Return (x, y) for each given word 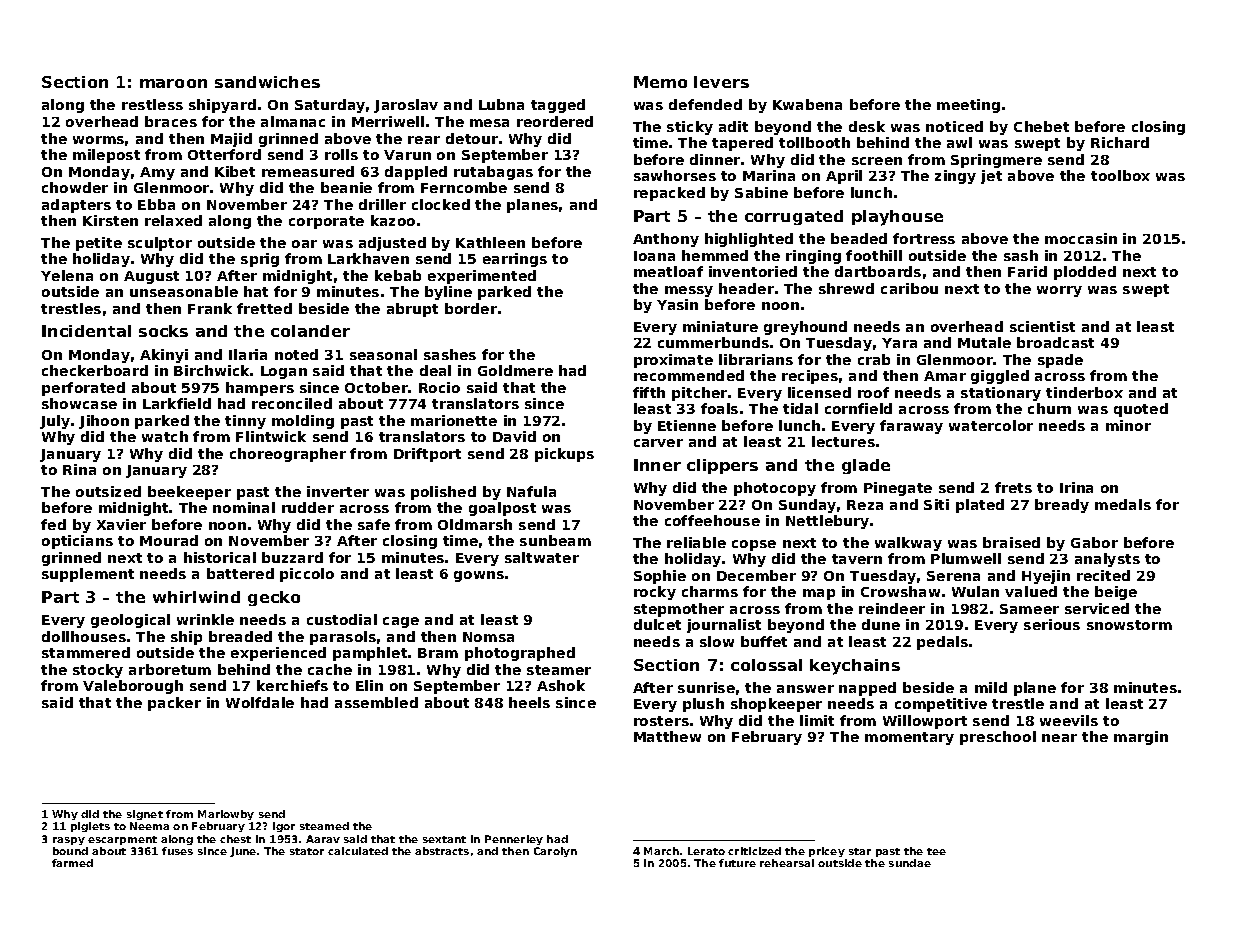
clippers (722, 466)
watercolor (991, 425)
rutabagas (493, 173)
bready (1062, 506)
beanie (346, 187)
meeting (968, 106)
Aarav (323, 839)
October (377, 387)
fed (53, 524)
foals (719, 408)
